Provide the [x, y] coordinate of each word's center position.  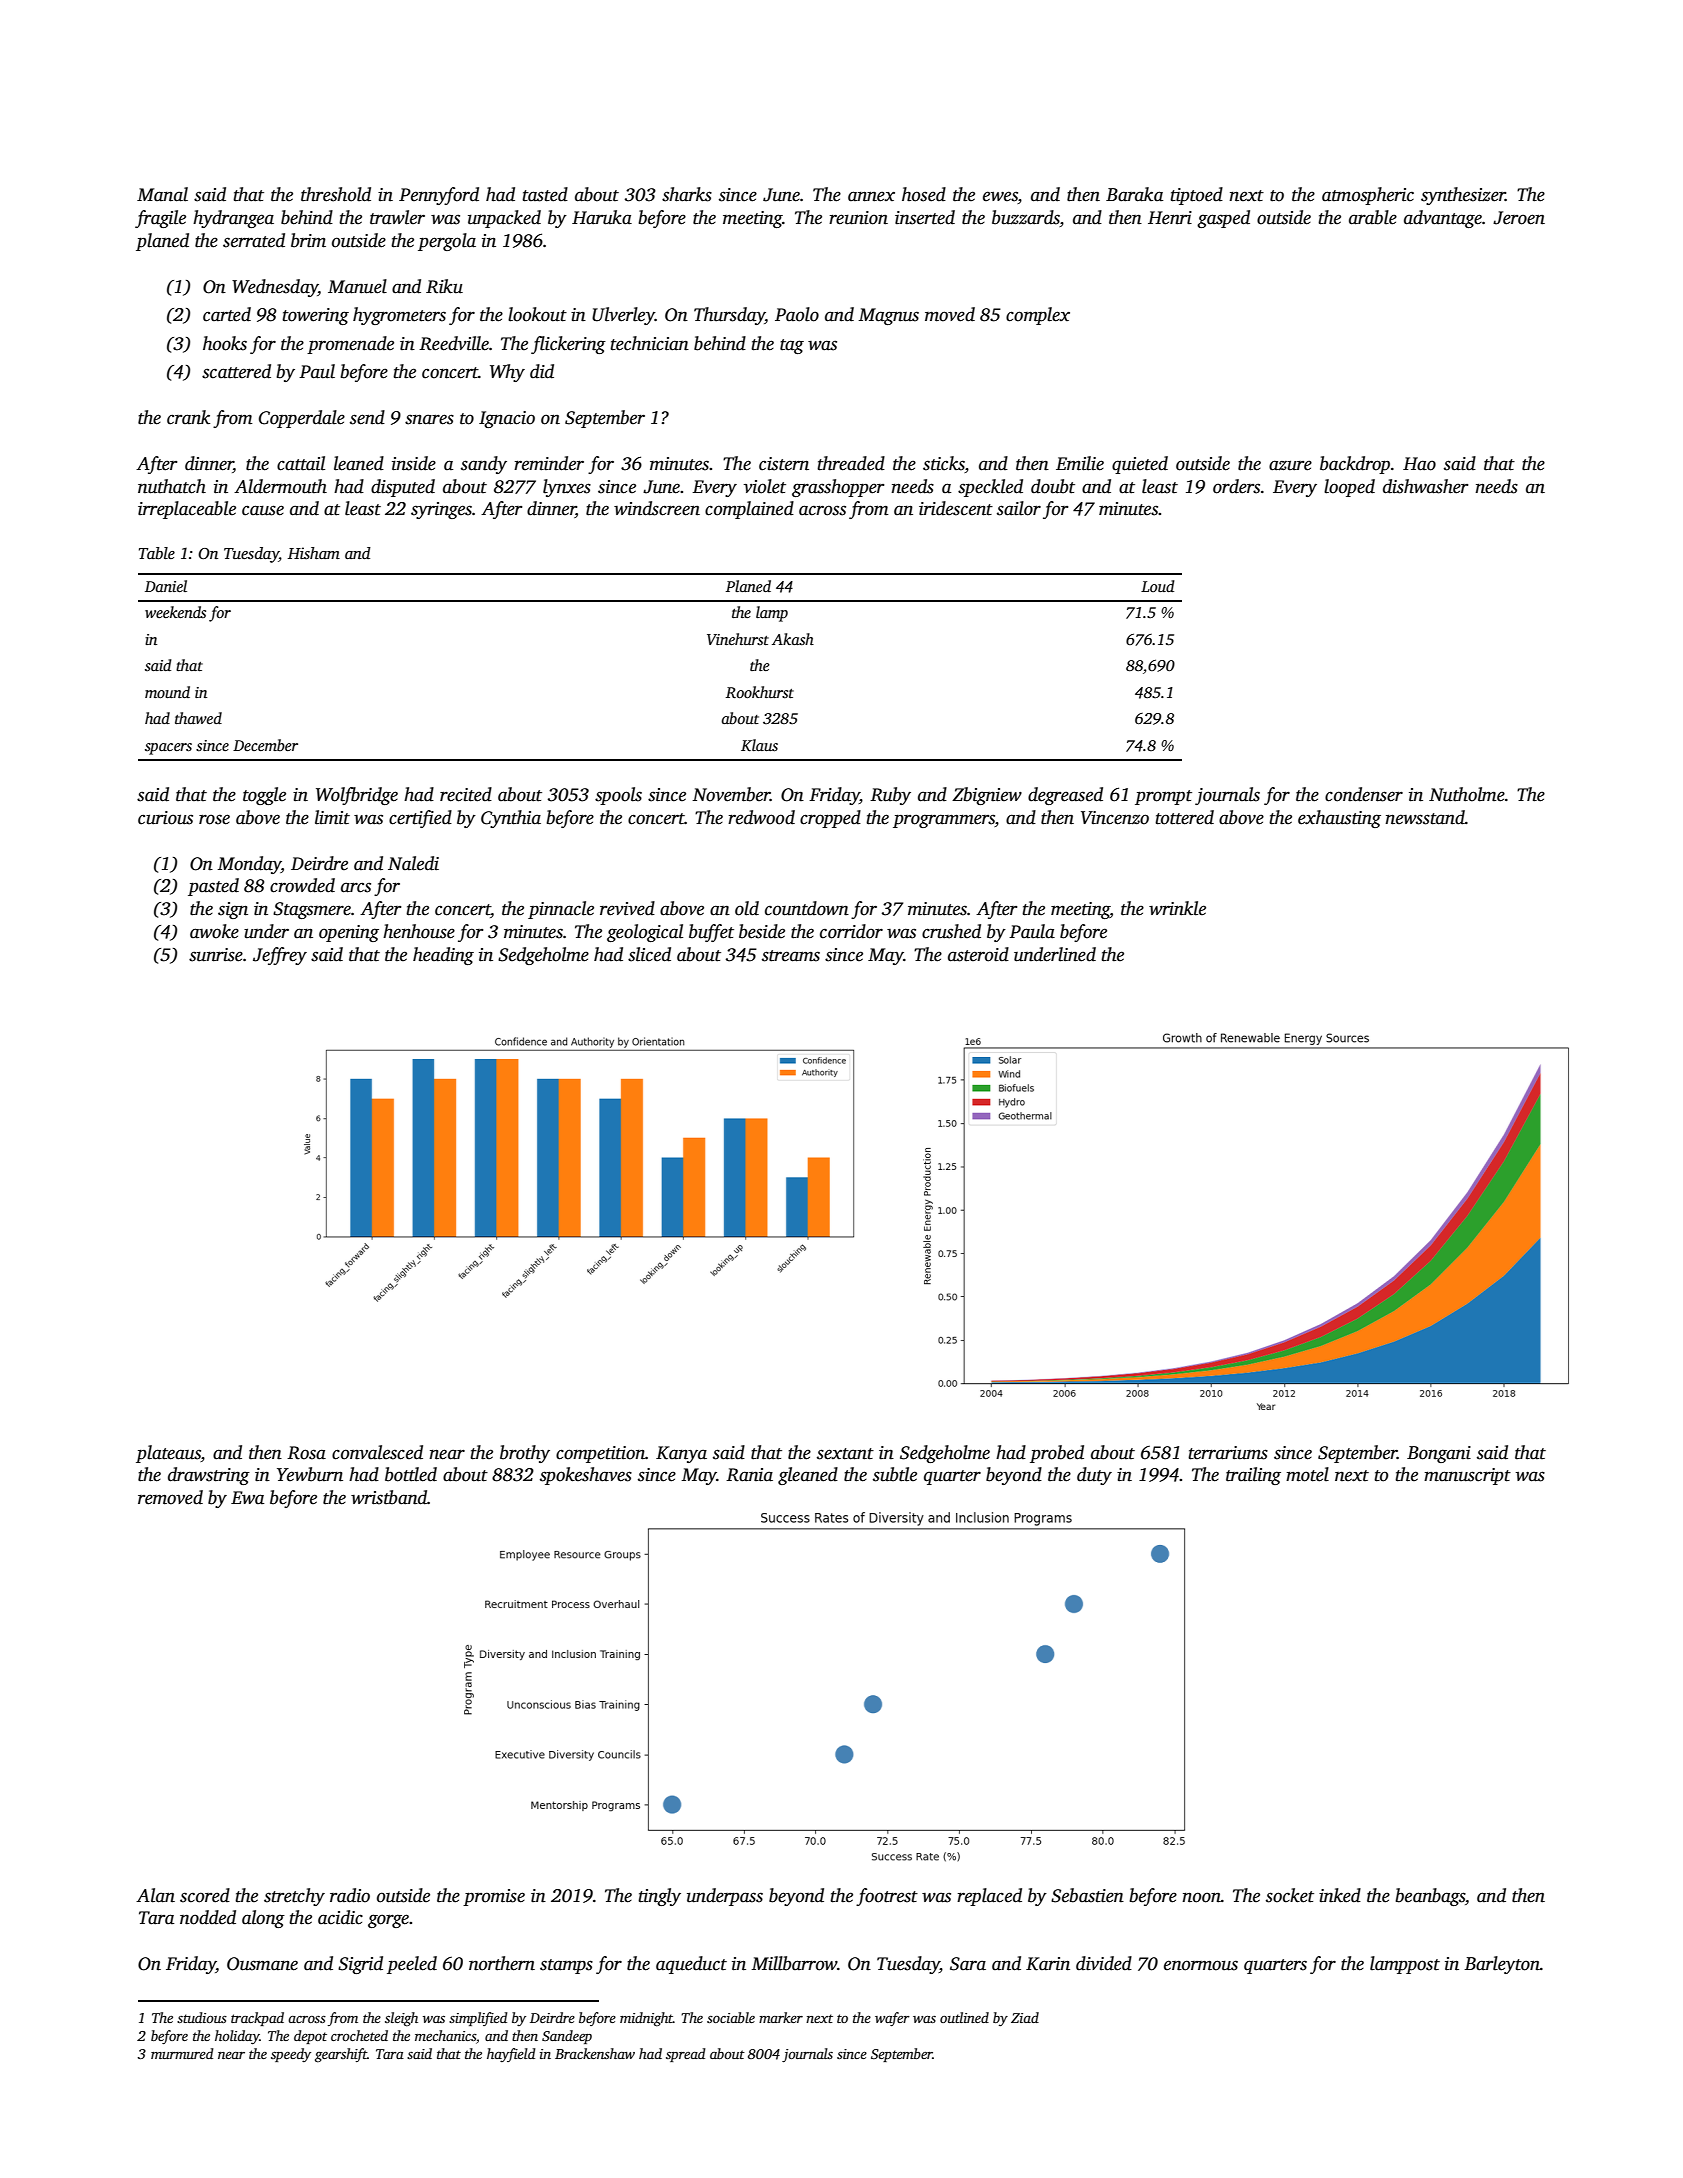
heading [443, 956]
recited [466, 794]
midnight [646, 2019]
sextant [845, 1454]
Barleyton [1502, 1965]
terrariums [1228, 1453]
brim [308, 240]
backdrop [1355, 465]
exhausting [1339, 819]
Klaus [759, 745]
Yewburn [310, 1474]
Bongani [1439, 1454]
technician [649, 343]
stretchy [294, 1897]
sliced [649, 954]
